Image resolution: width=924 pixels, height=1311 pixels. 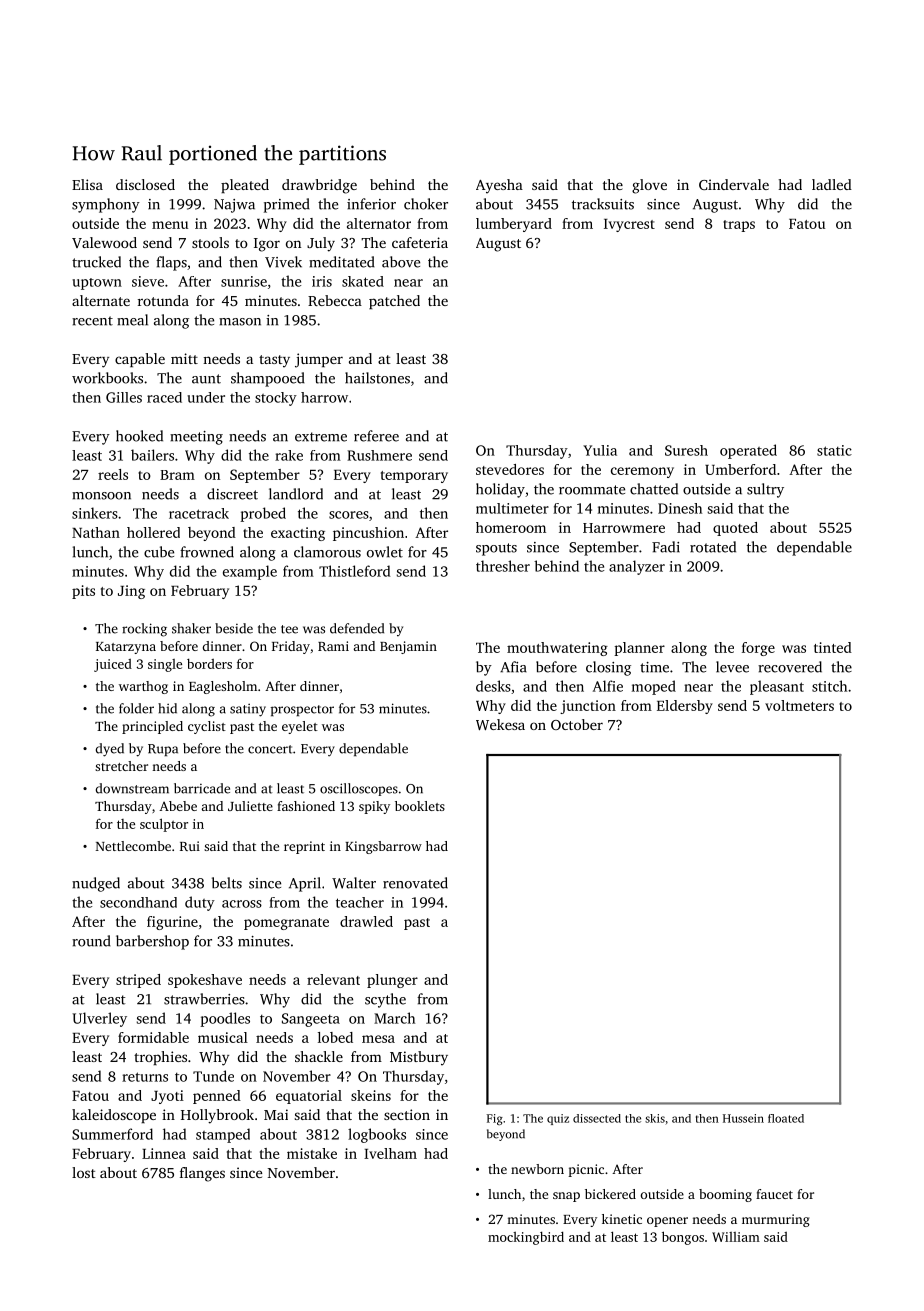 What do you see at coordinates (245, 186) in the document?
I see `pleated` at bounding box center [245, 186].
